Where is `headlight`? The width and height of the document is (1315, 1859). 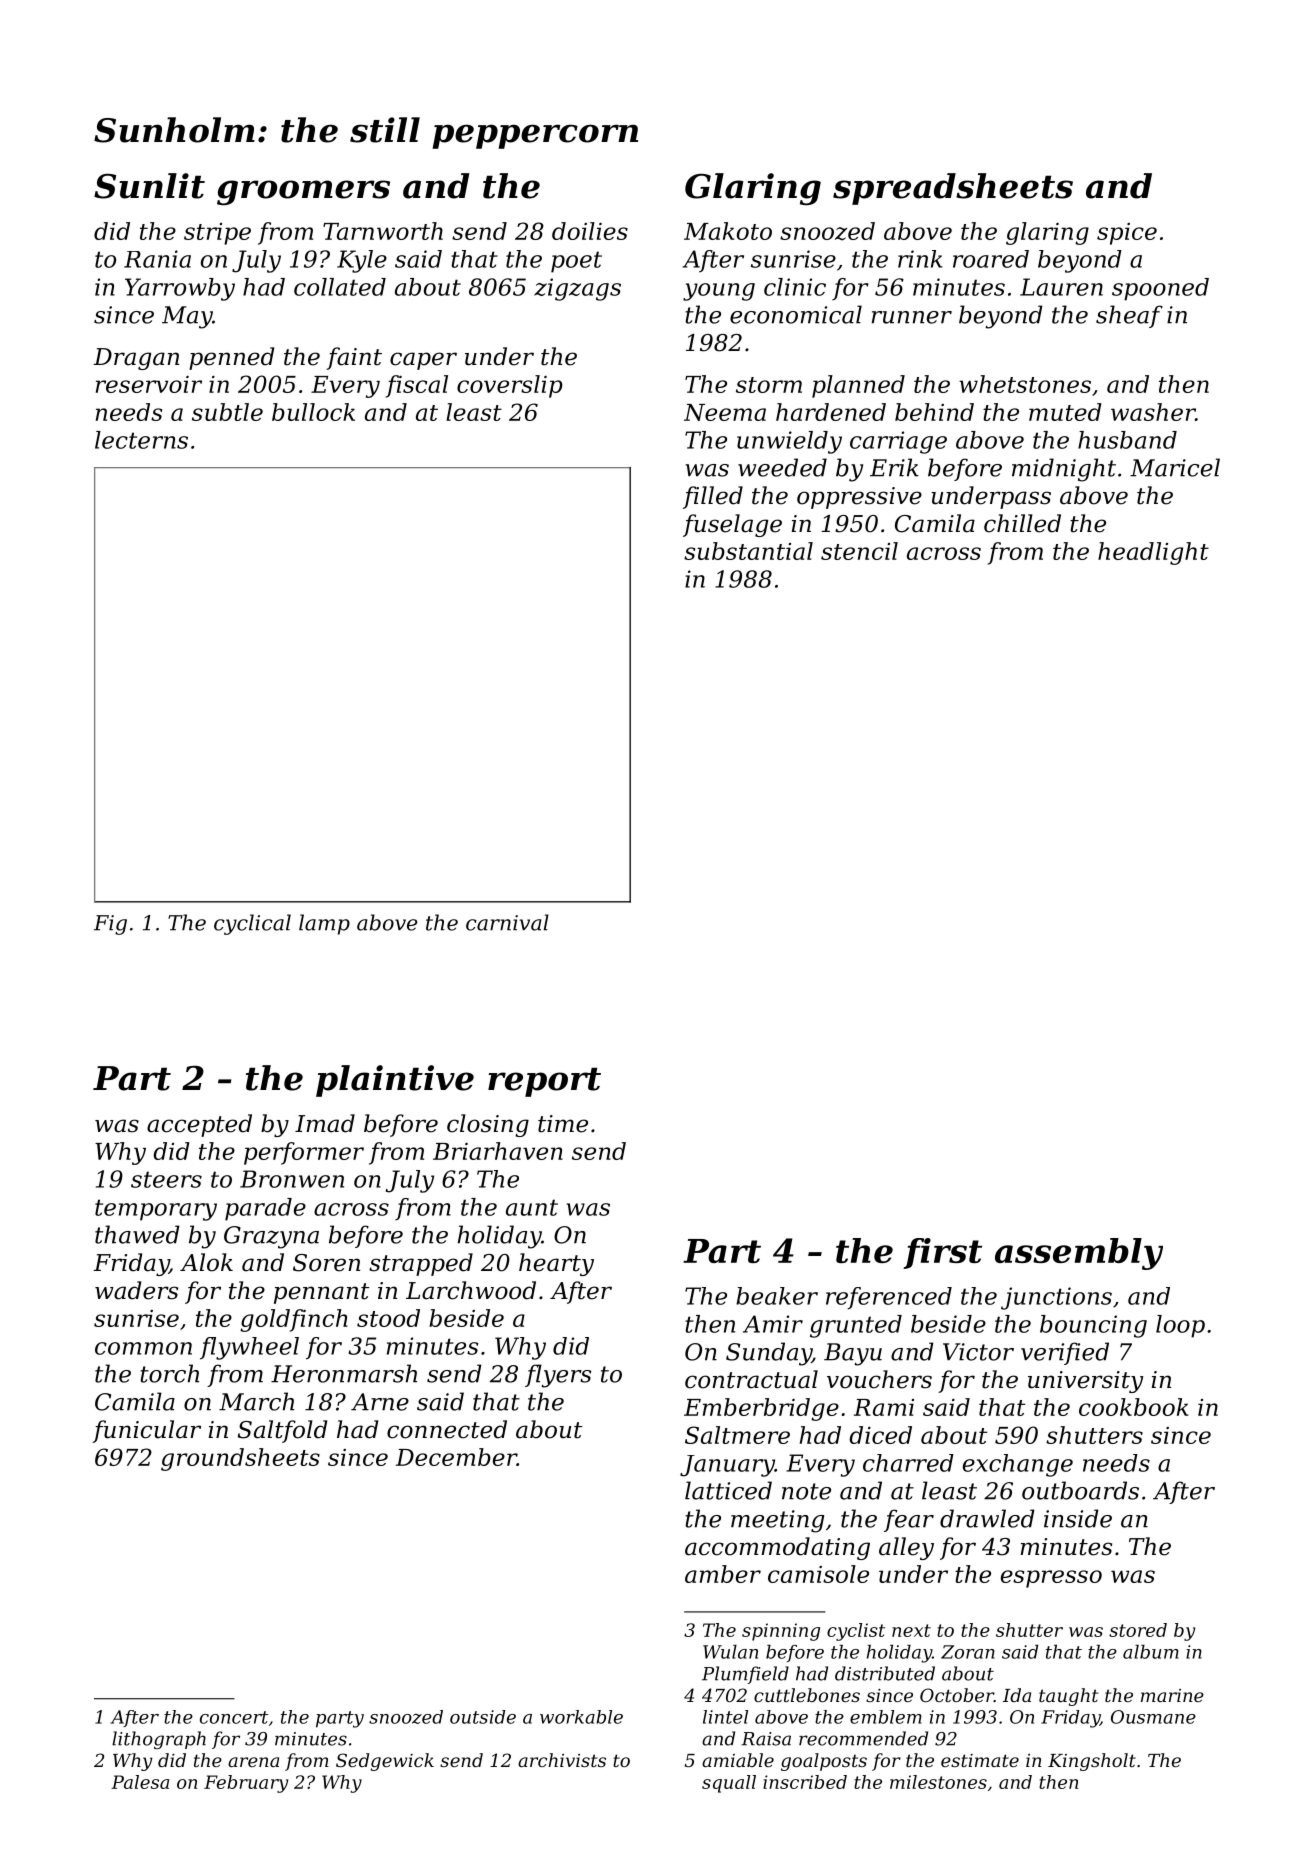 headlight is located at coordinates (1153, 553).
